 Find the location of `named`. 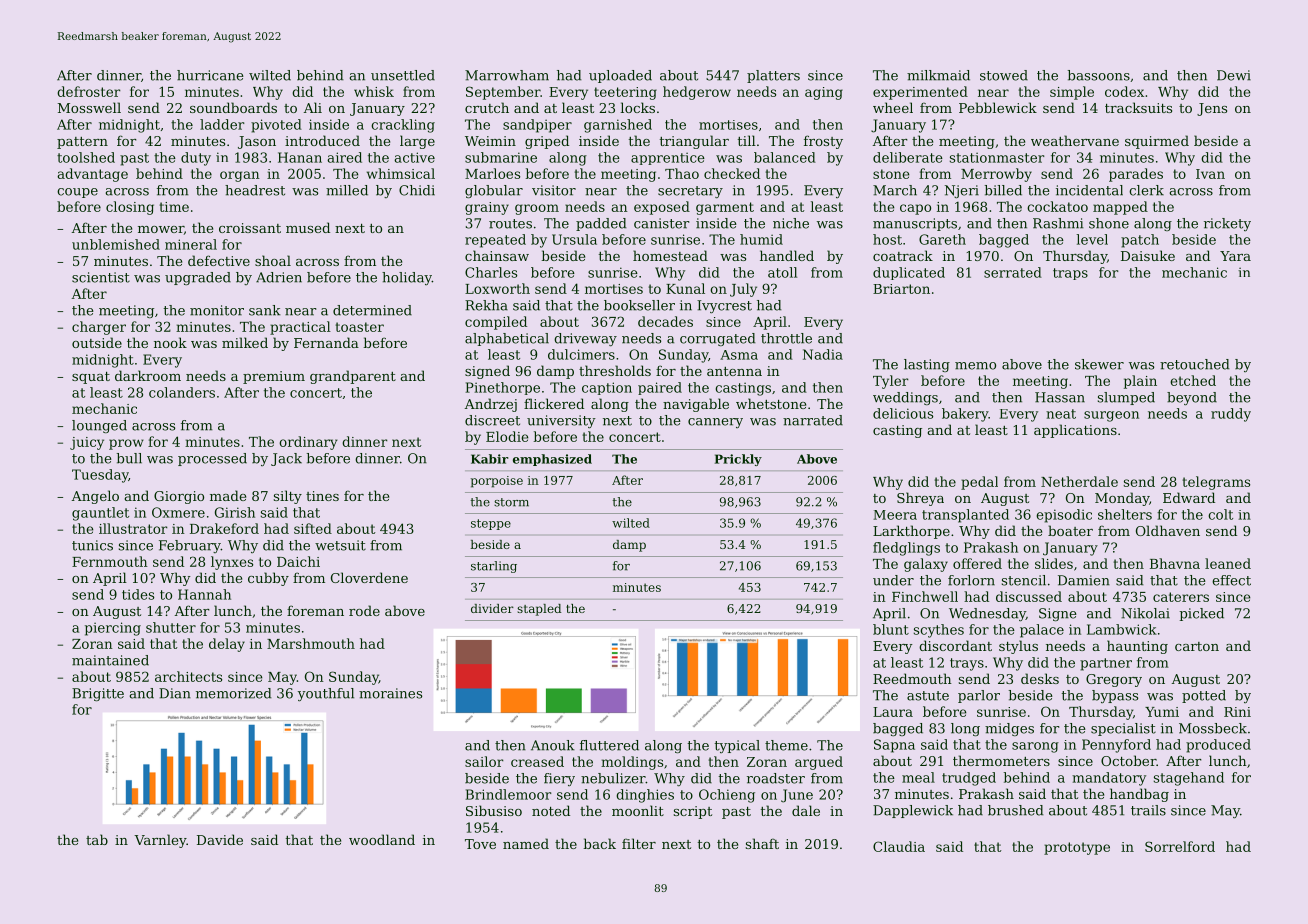

named is located at coordinates (526, 843).
